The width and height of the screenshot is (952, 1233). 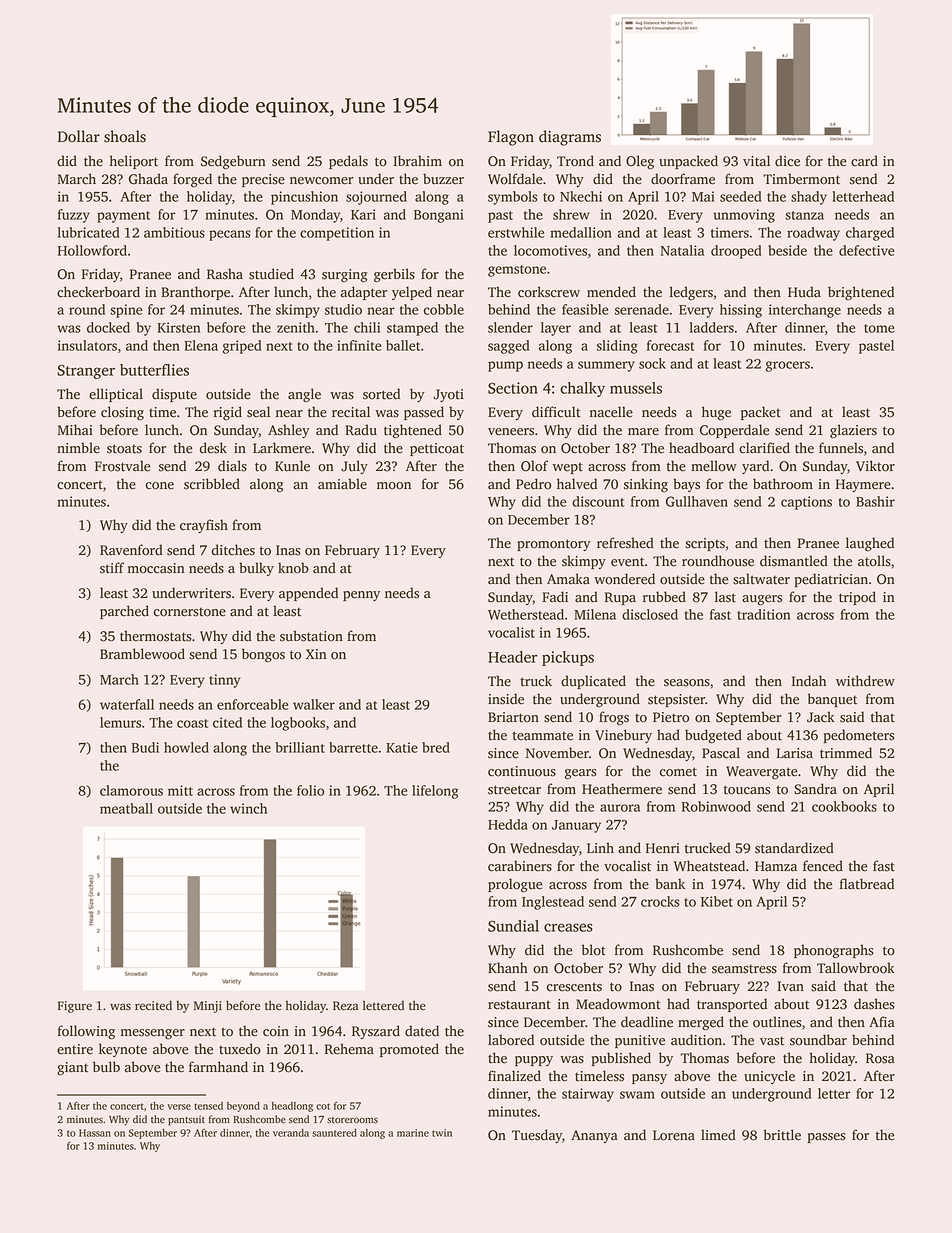 What do you see at coordinates (716, 806) in the screenshot?
I see `Robinwood` at bounding box center [716, 806].
